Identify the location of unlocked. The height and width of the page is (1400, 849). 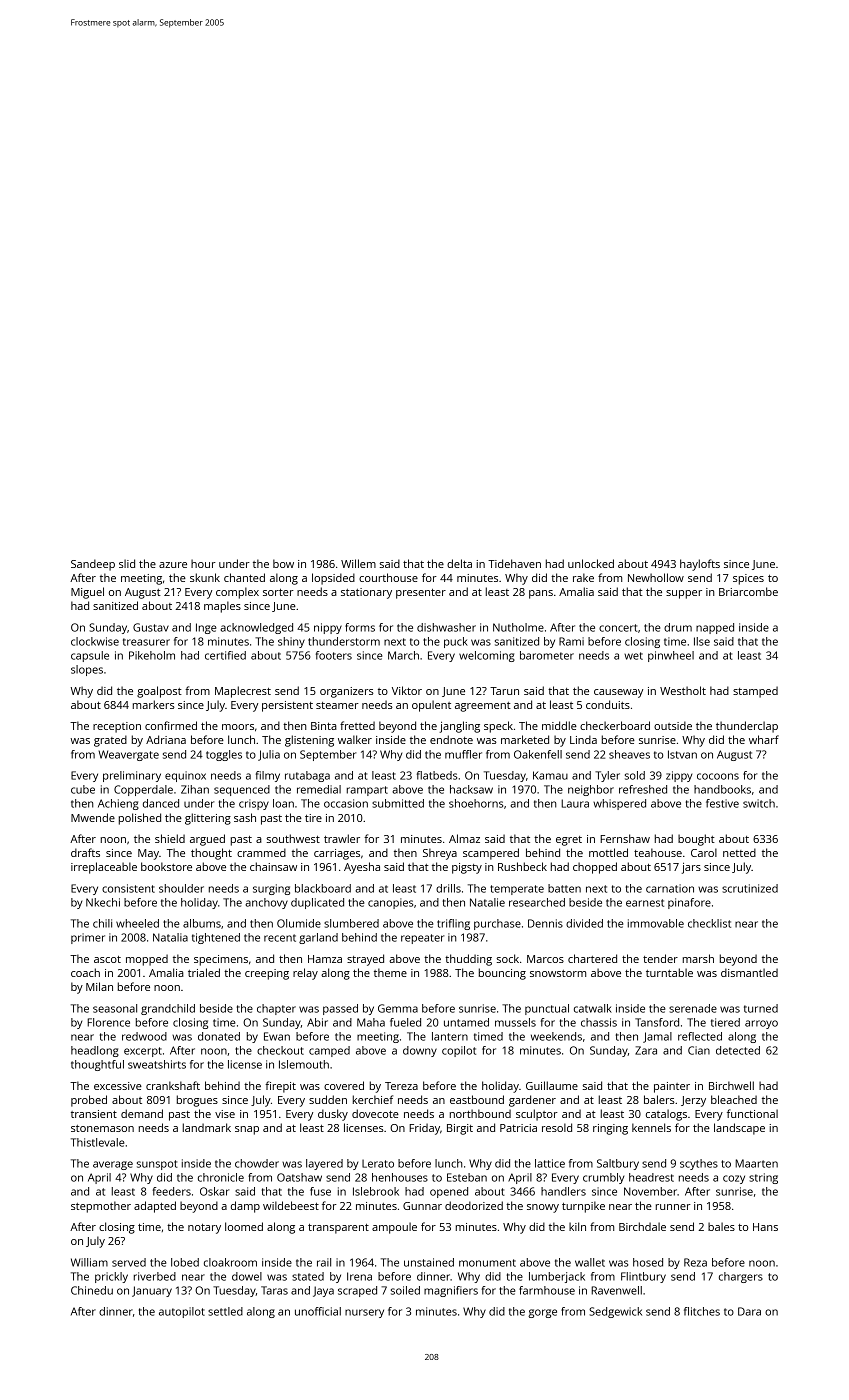
(591, 563).
